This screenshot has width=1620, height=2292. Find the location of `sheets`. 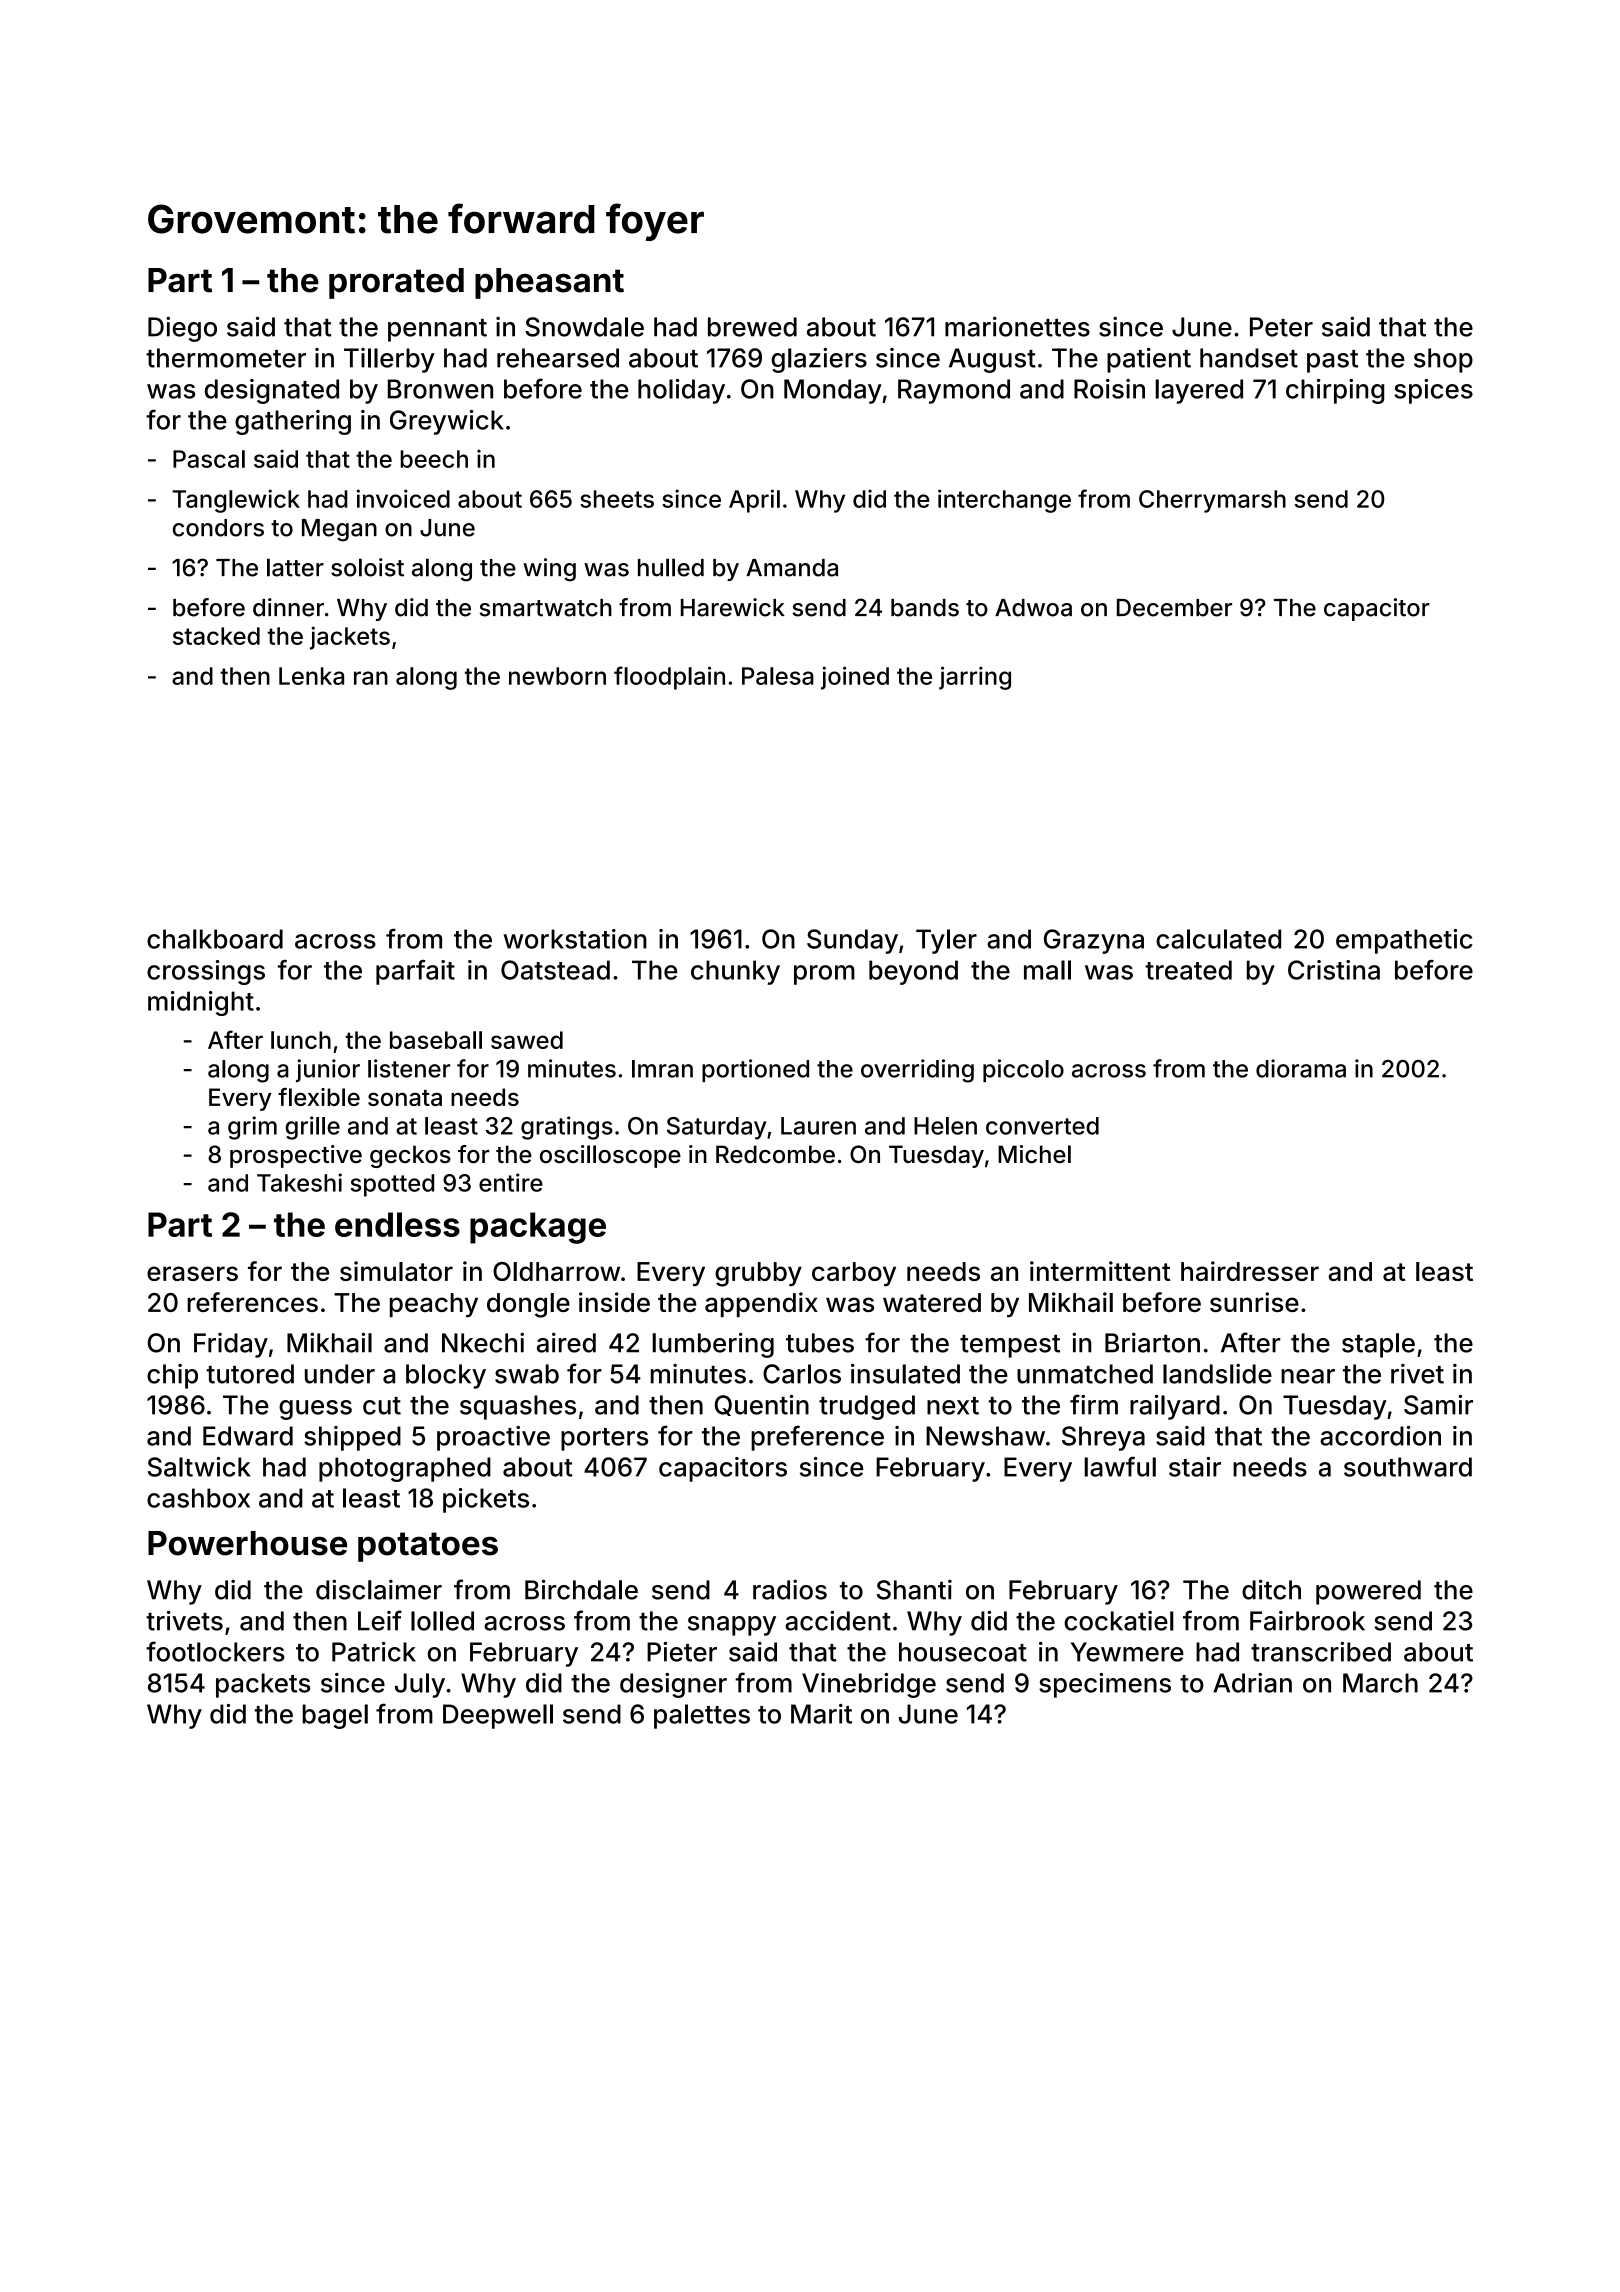

sheets is located at coordinates (617, 499).
